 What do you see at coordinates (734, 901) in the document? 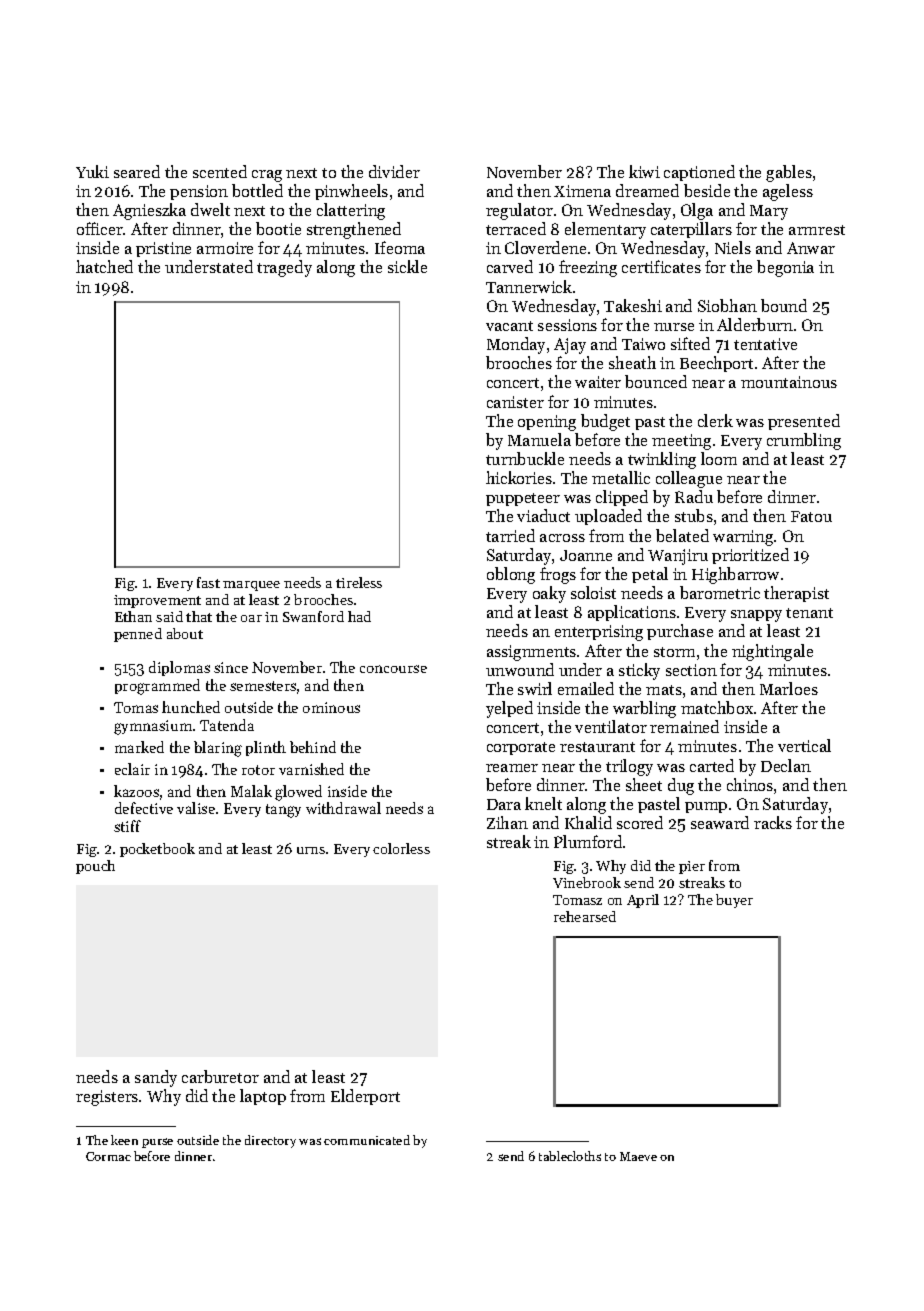
I see `buyer` at bounding box center [734, 901].
